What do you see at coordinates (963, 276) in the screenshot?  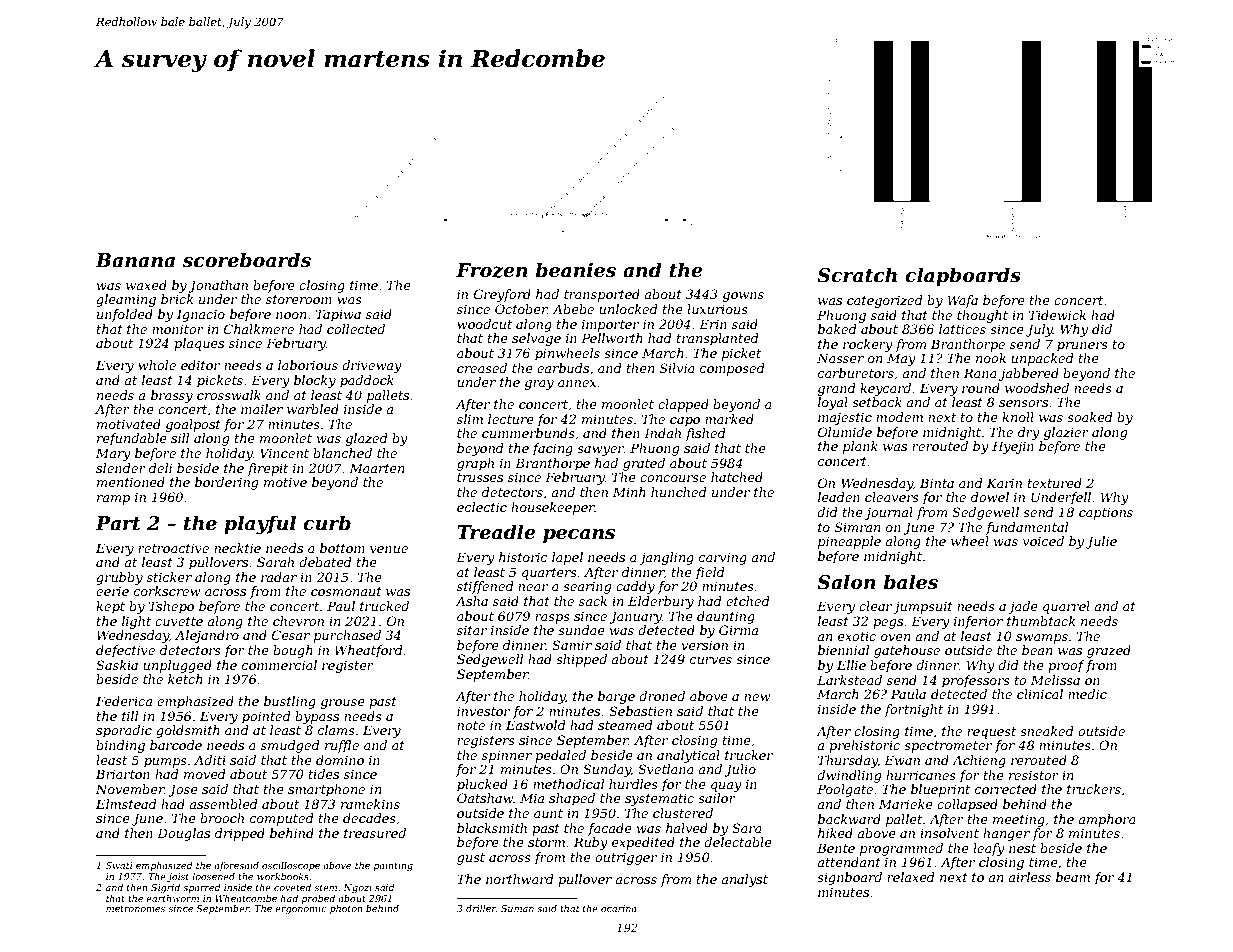 I see `clapboards` at bounding box center [963, 276].
